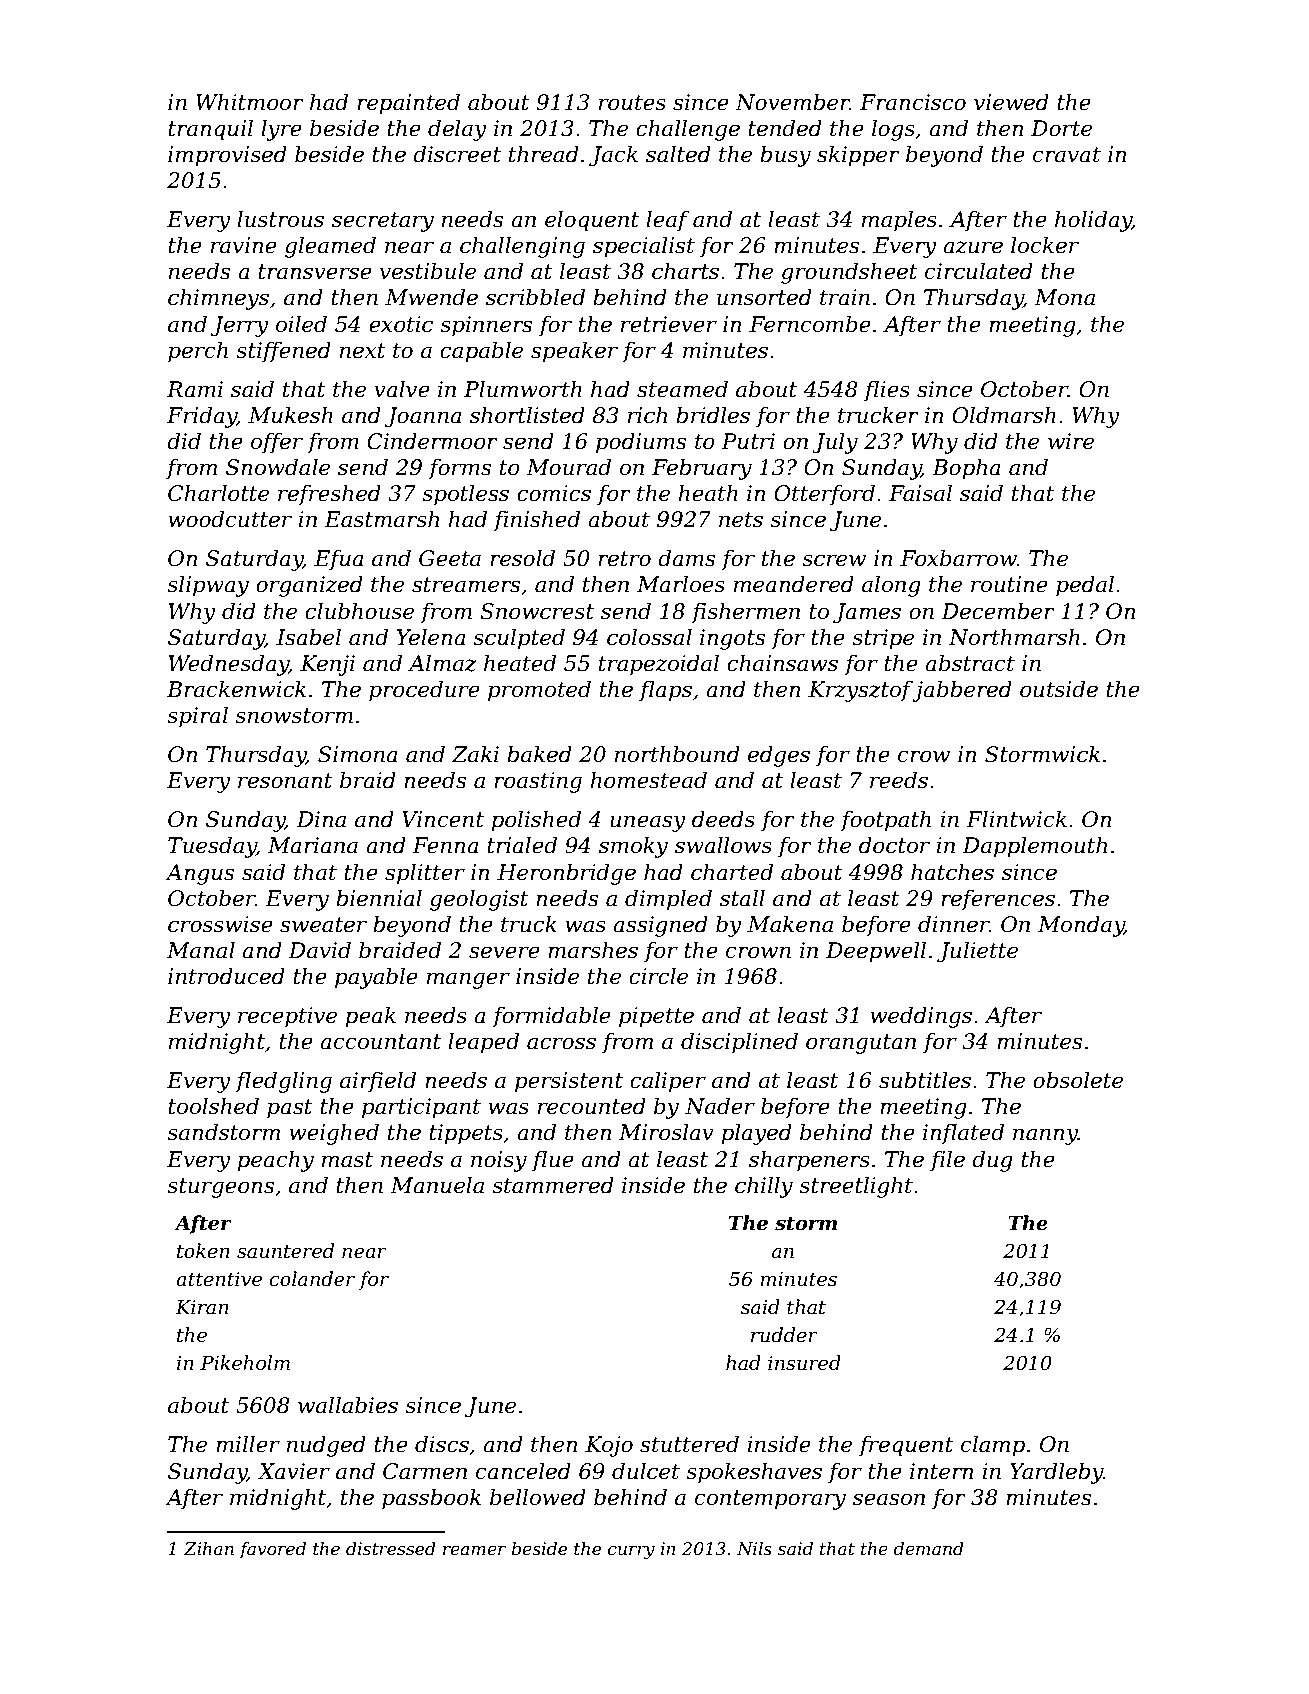 The height and width of the screenshot is (1694, 1309). What do you see at coordinates (319, 950) in the screenshot?
I see `David` at bounding box center [319, 950].
